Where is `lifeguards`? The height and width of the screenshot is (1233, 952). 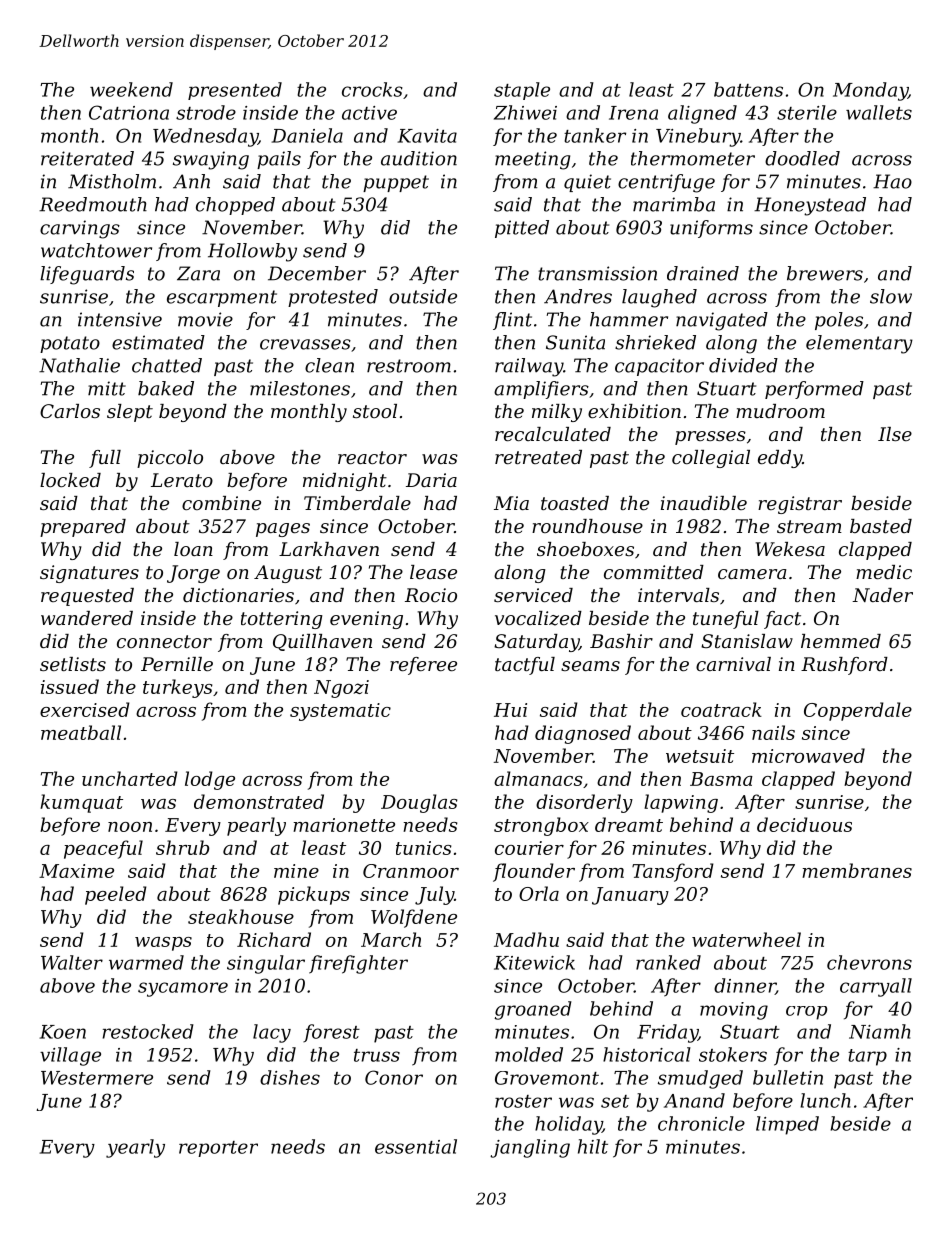
lifeguards is located at coordinates (87, 275).
